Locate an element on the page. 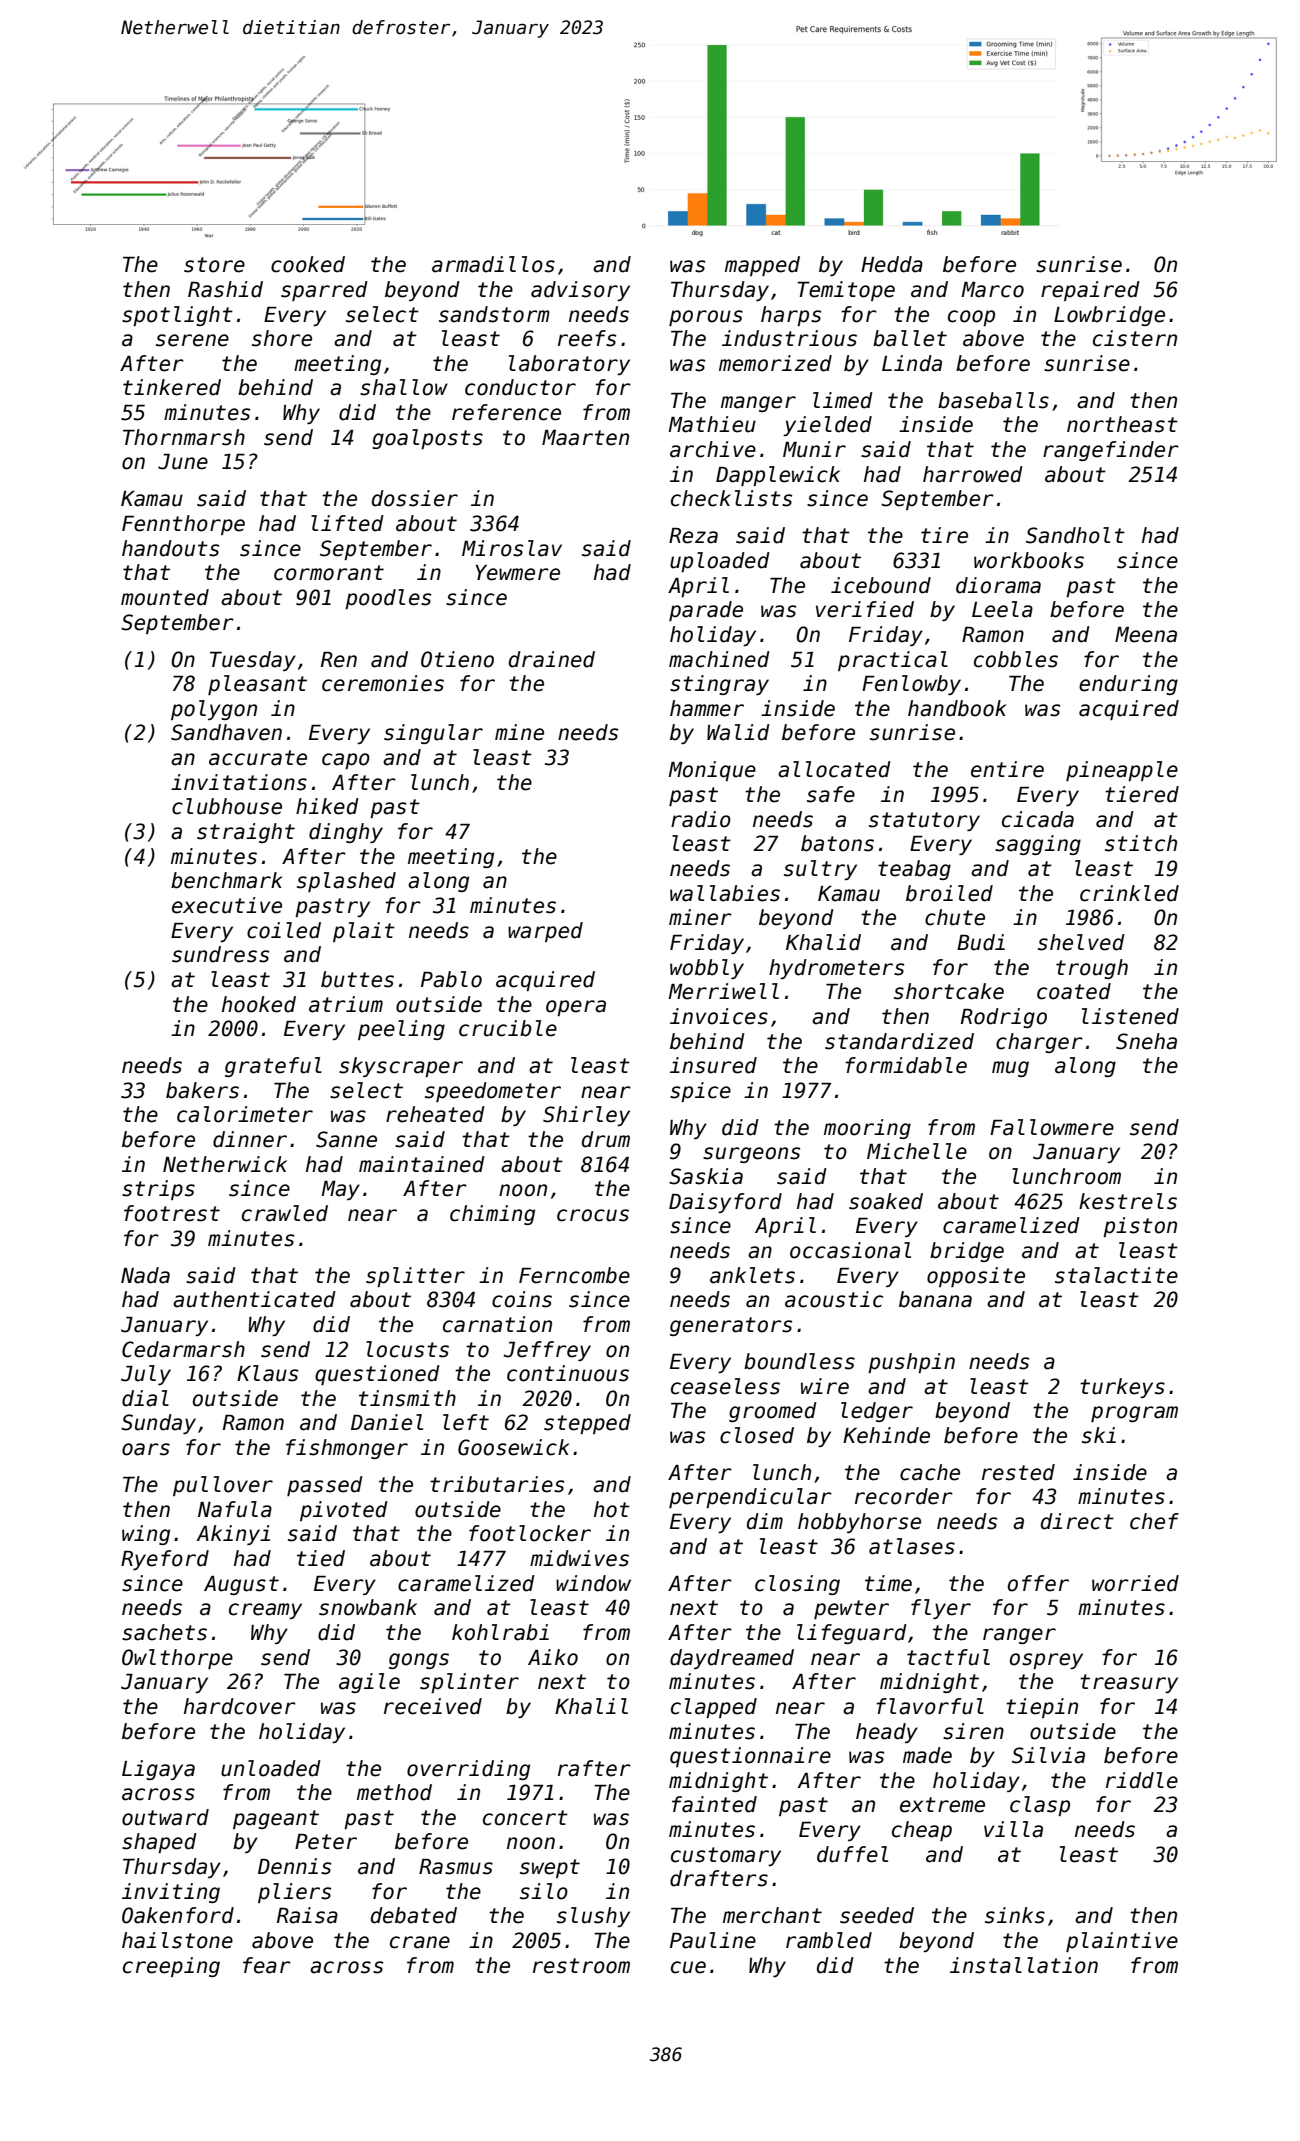 Image resolution: width=1300 pixels, height=2141 pixels. buttes is located at coordinates (357, 979).
